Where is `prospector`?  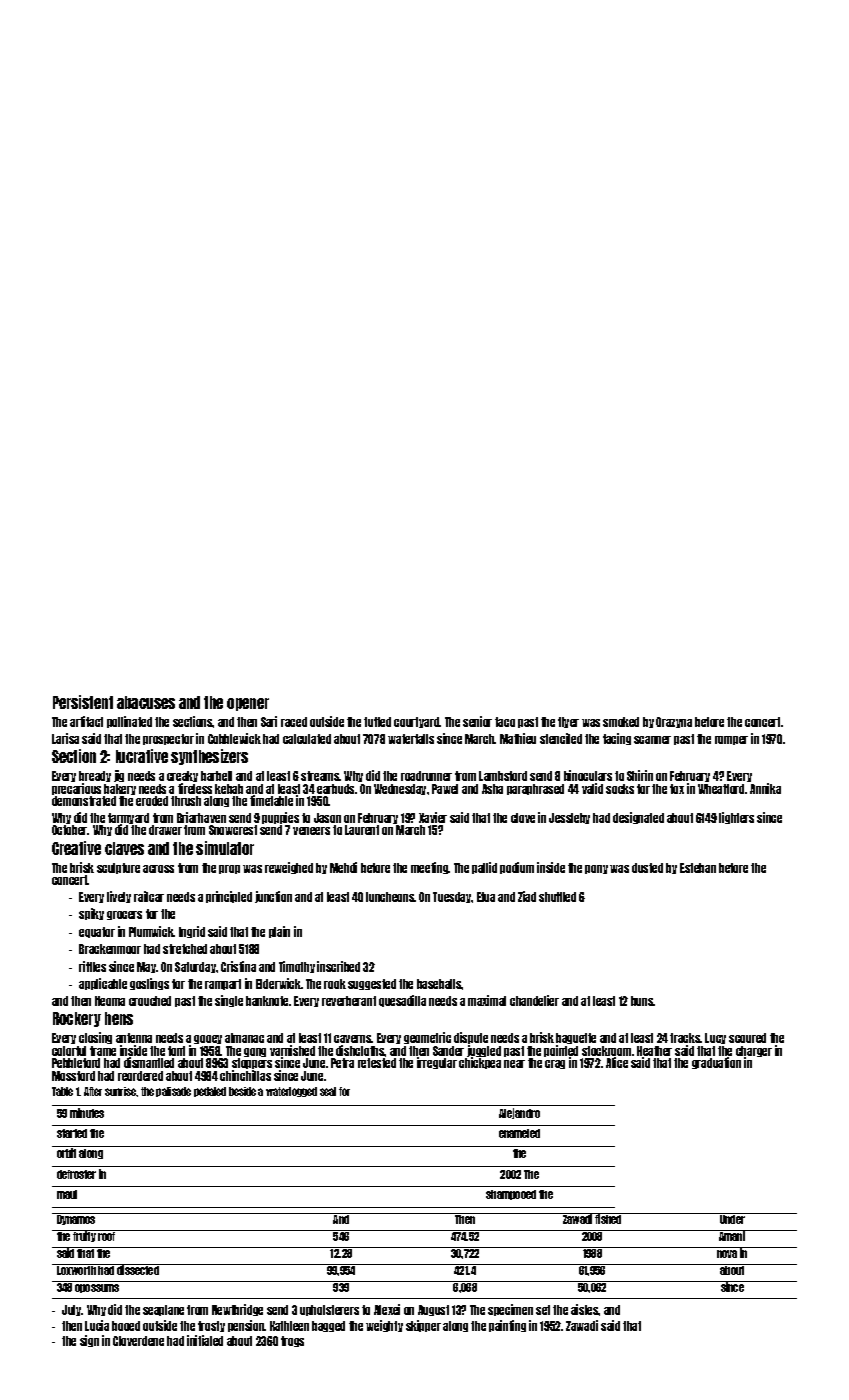 prospector is located at coordinates (168, 739).
